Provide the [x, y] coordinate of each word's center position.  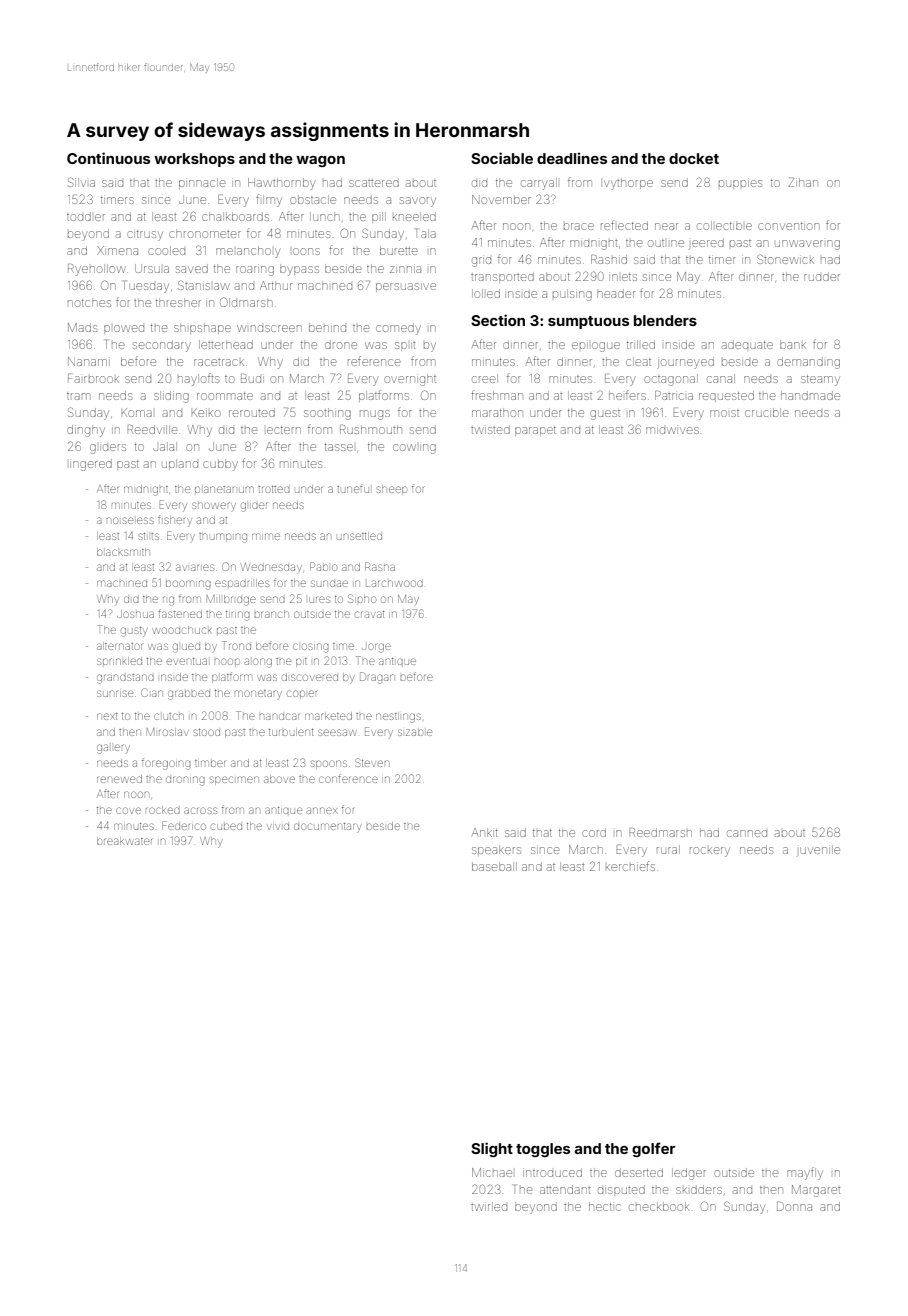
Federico [184, 825]
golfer [653, 1149]
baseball [494, 866]
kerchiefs [630, 866]
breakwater [124, 841]
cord [594, 832]
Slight [492, 1149]
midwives [672, 430]
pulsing [572, 296]
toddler [86, 217]
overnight [410, 381]
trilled [641, 344]
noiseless [130, 520]
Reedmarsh [660, 832]
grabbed [189, 695]
